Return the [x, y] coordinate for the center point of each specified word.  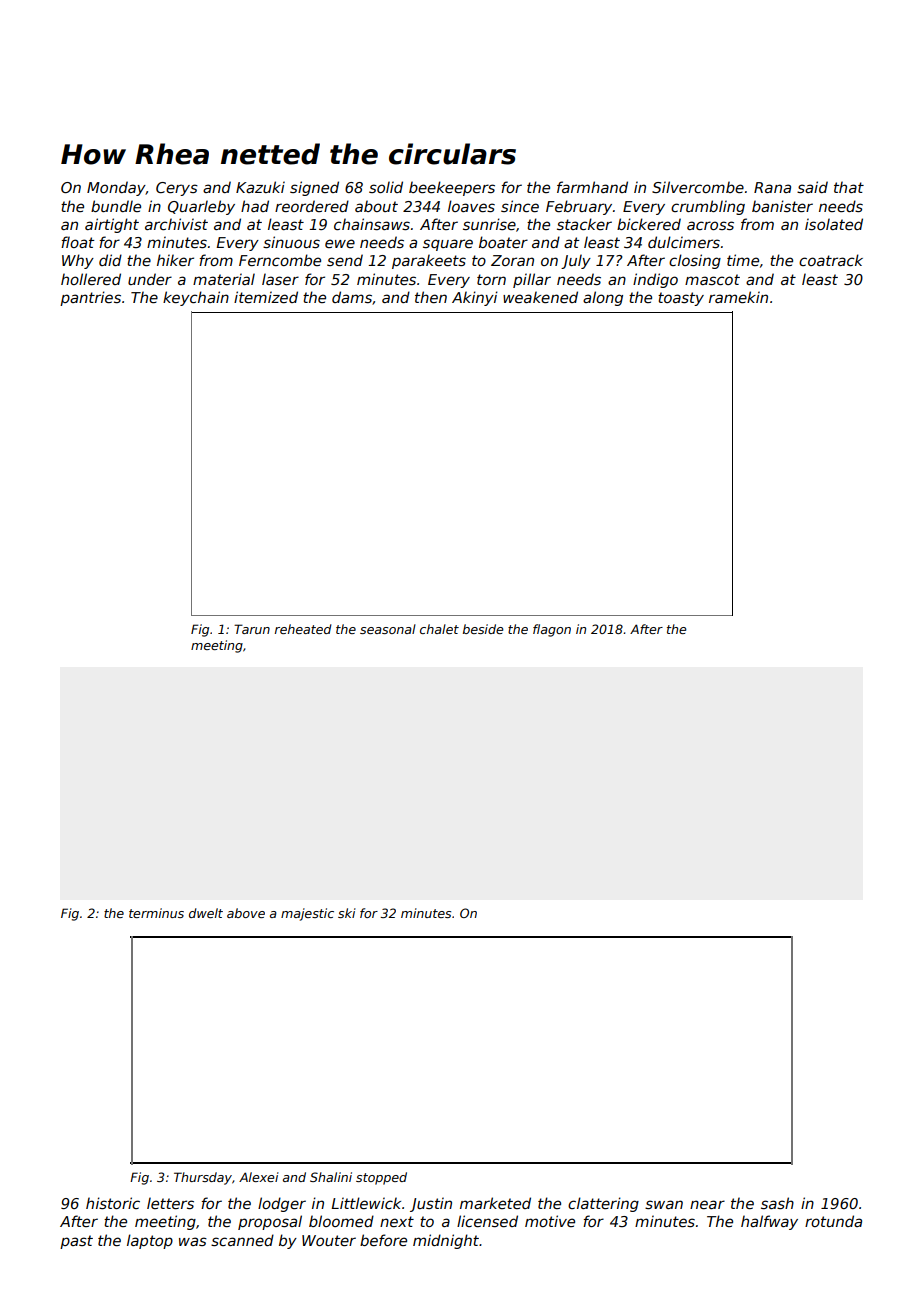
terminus [156, 913]
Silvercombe [698, 187]
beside [483, 629]
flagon [552, 630]
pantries [90, 298]
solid [386, 187]
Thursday [203, 1178]
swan [664, 1204]
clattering [603, 1204]
